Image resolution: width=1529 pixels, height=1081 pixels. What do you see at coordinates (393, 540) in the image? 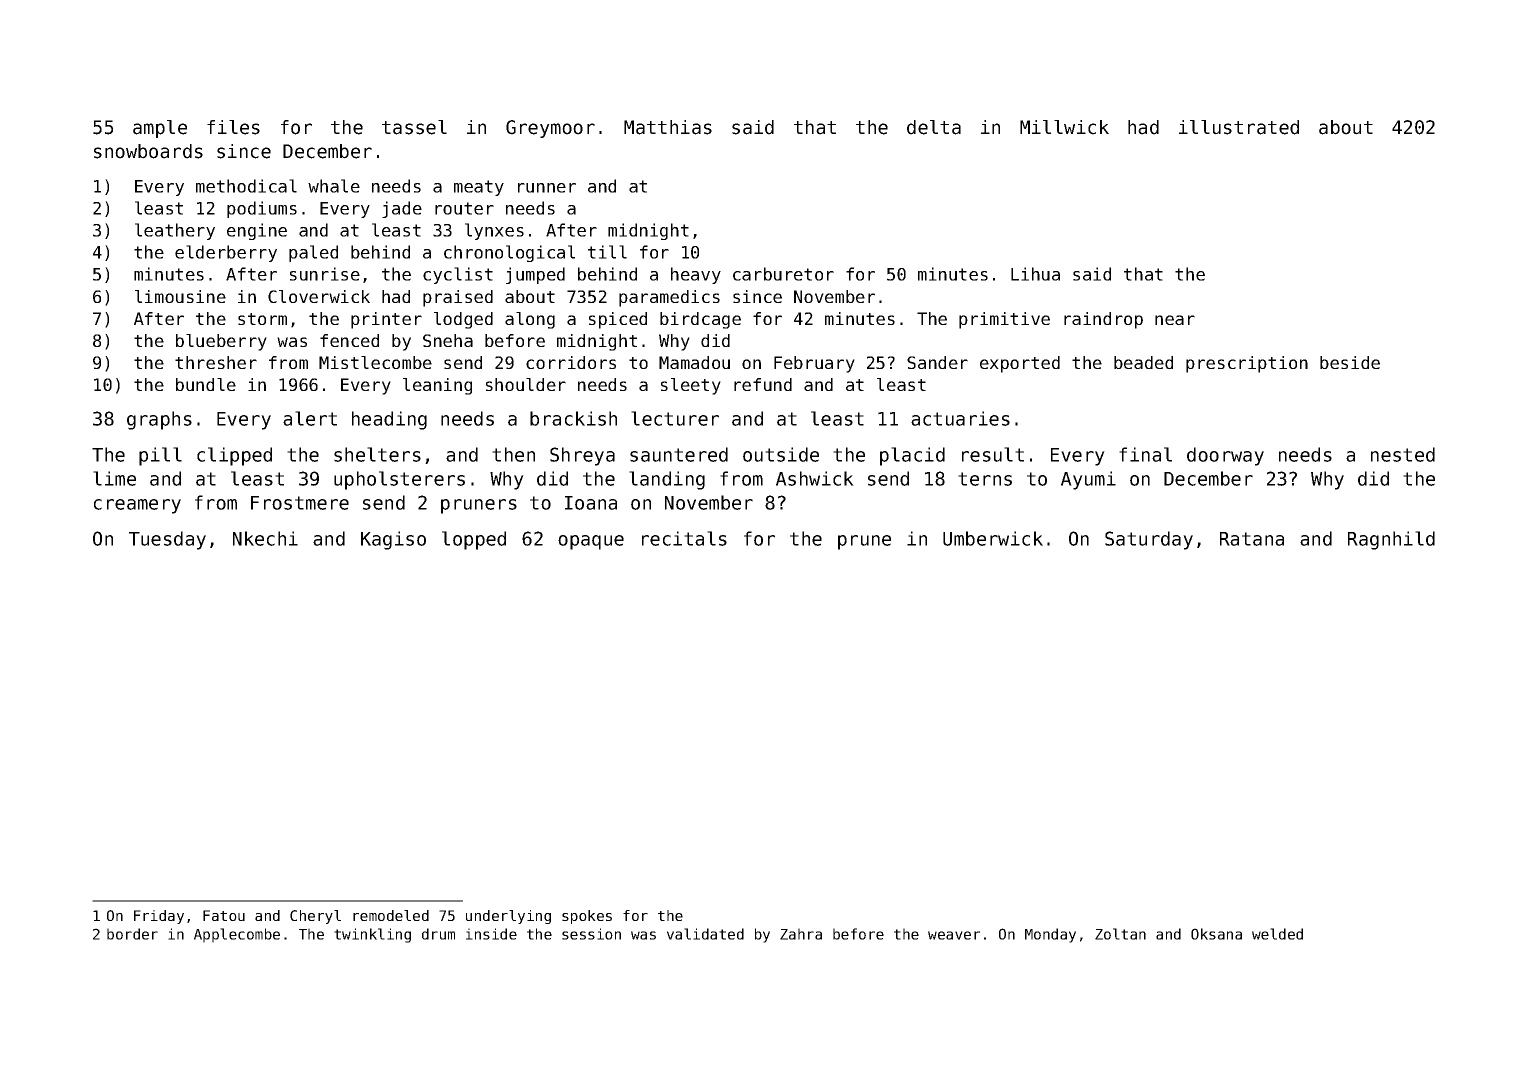
I see `Kagiso` at bounding box center [393, 540].
